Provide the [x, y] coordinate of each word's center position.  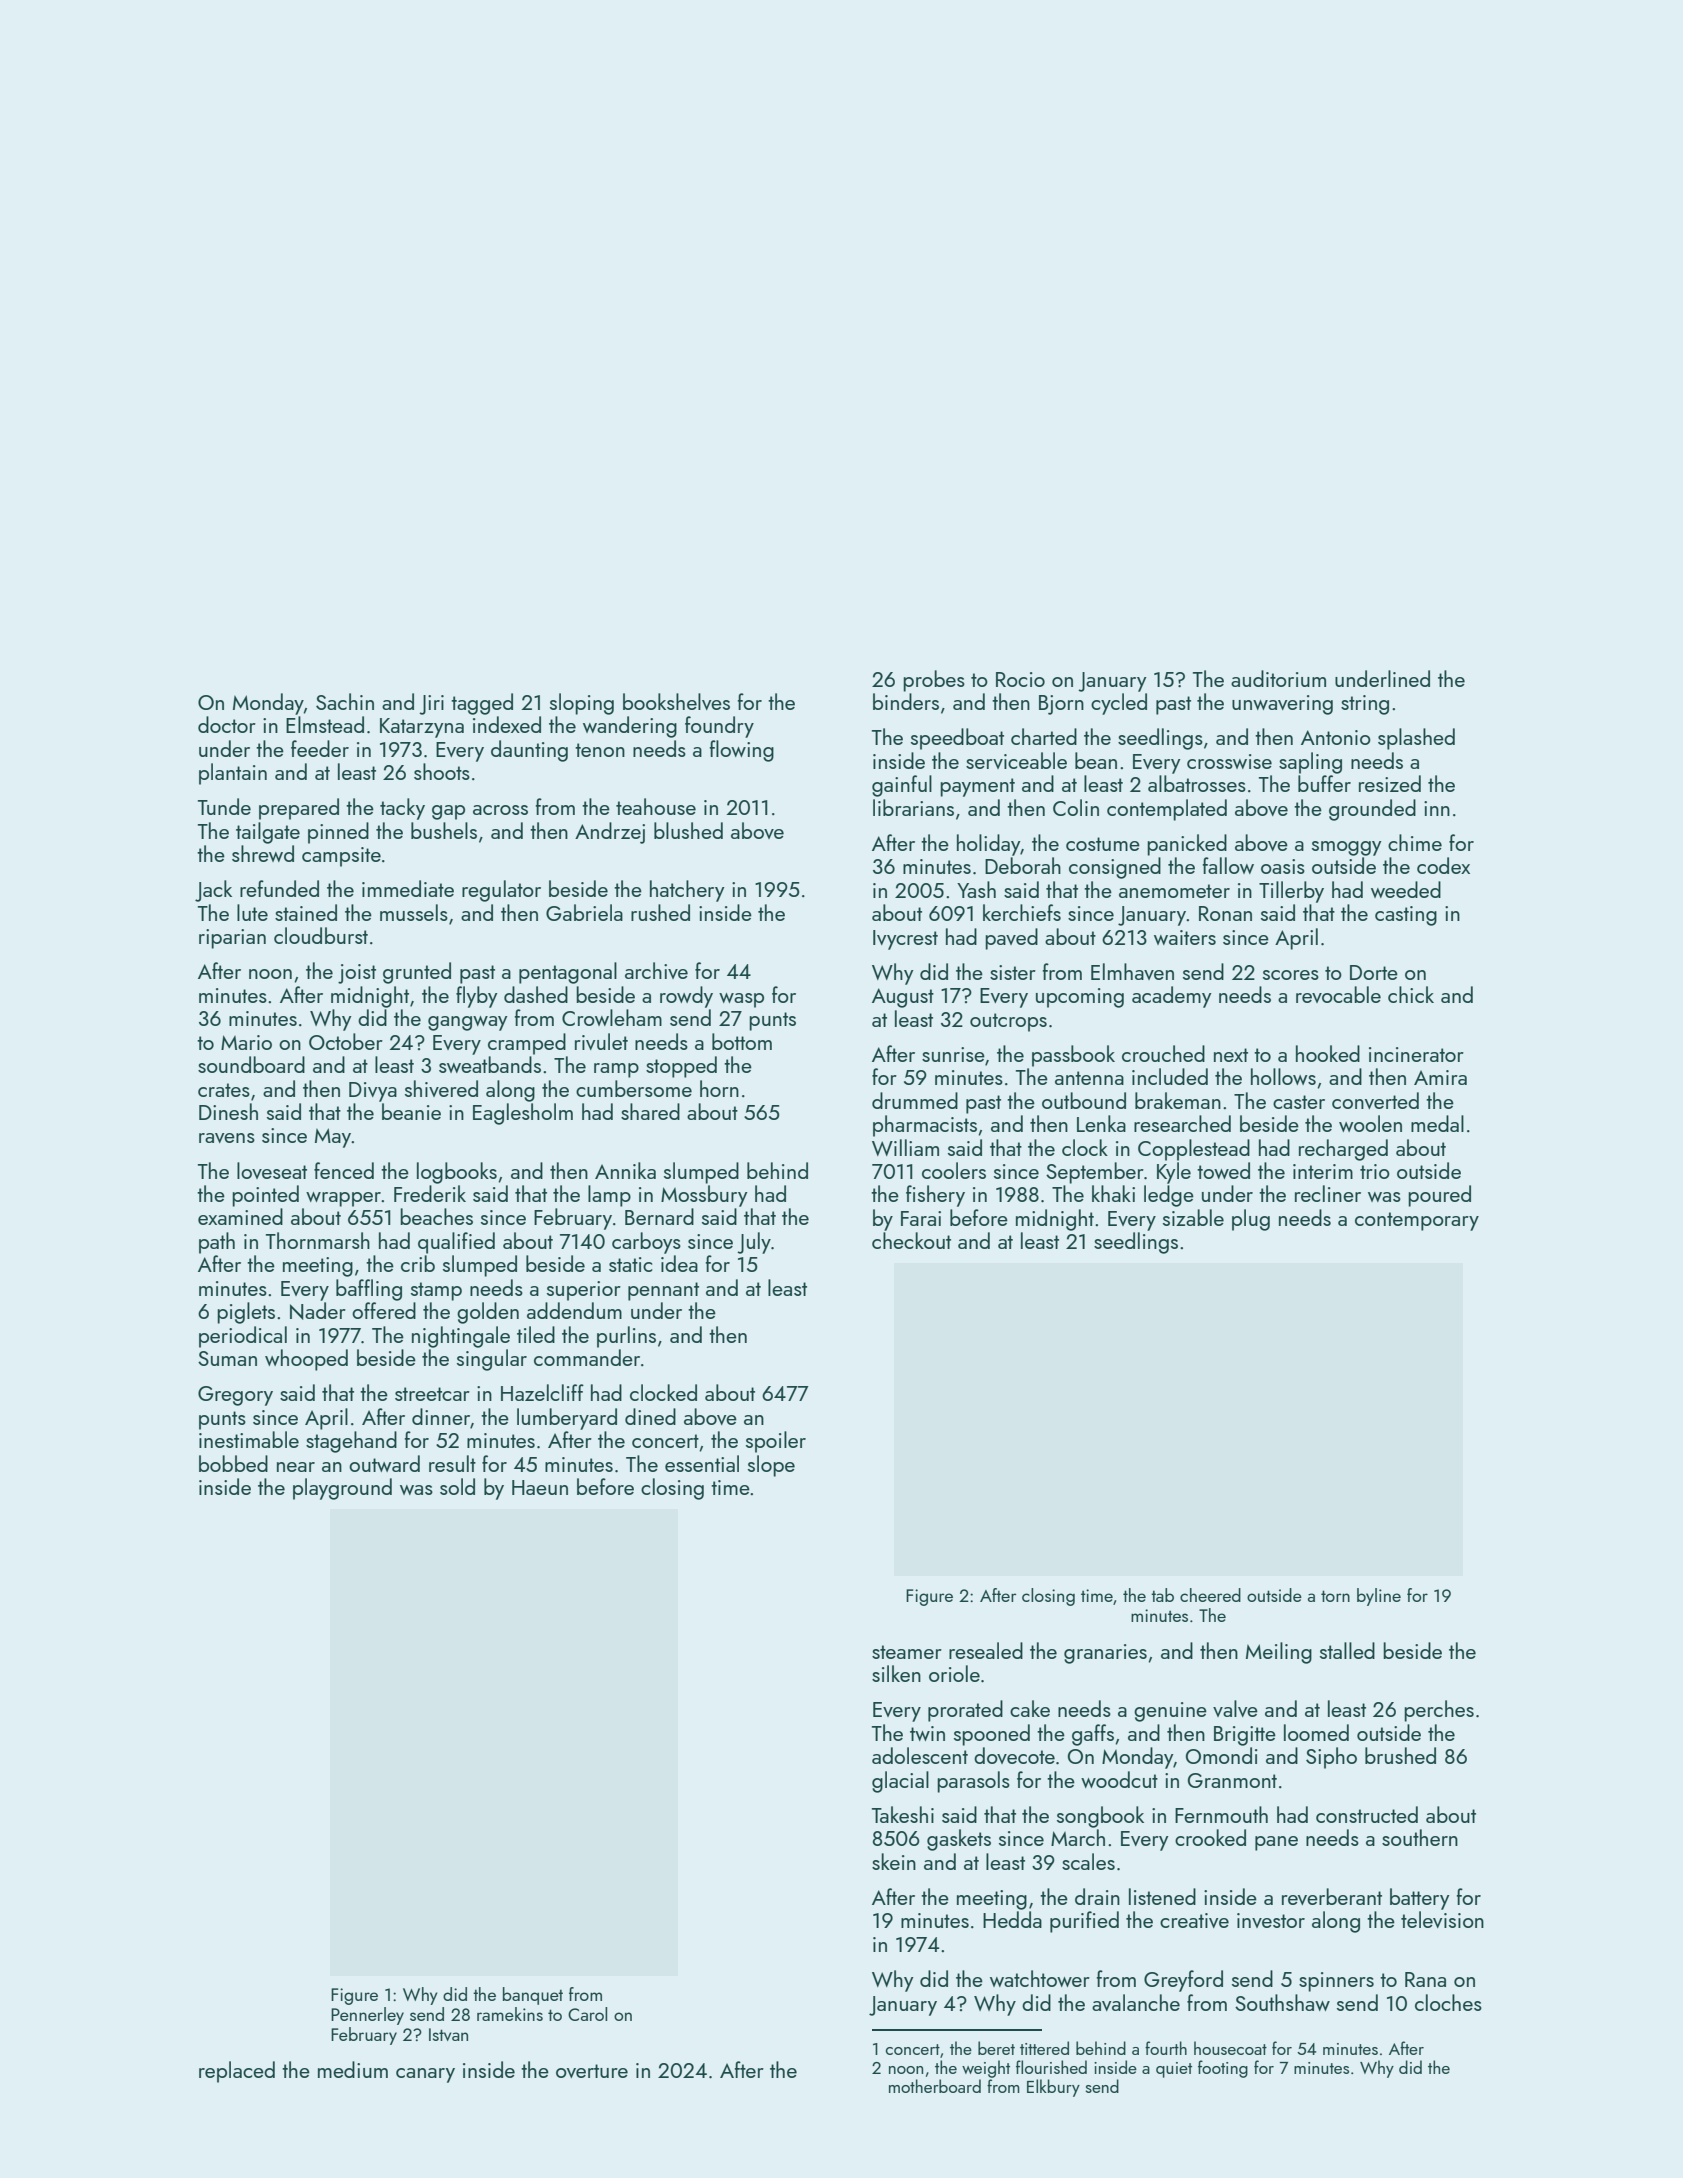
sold [457, 1486]
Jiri [431, 705]
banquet [533, 1996]
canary [425, 2075]
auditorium [1278, 678]
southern [1420, 1837]
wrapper [344, 1199]
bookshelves [676, 701]
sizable [1193, 1217]
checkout [911, 1240]
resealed [986, 1650]
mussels [414, 912]
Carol [587, 2014]
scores [1291, 975]
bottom [742, 1041]
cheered [1210, 1595]
